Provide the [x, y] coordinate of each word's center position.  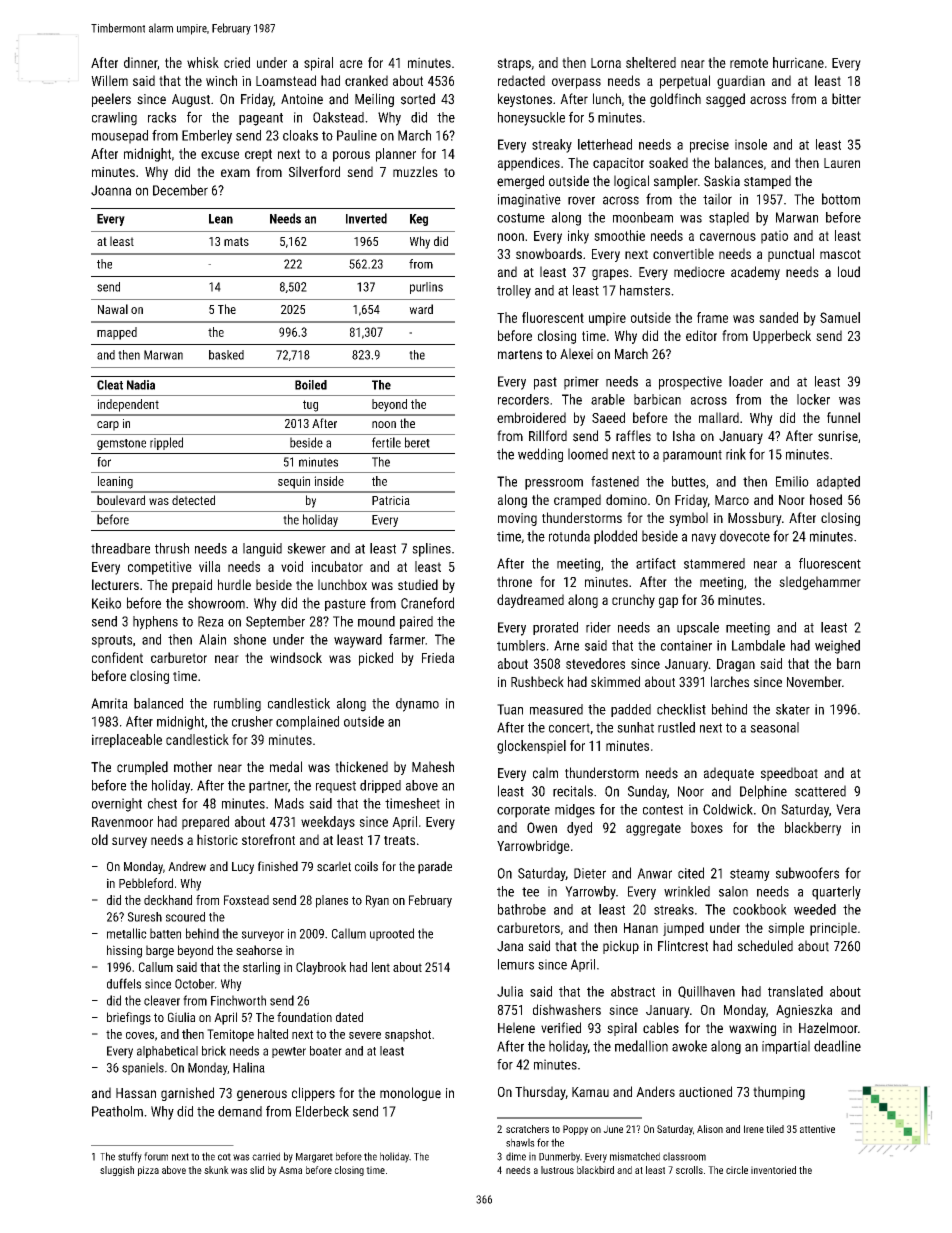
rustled [676, 727]
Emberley [207, 137]
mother [193, 767]
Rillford [548, 436]
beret [417, 442]
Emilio [792, 481]
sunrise [838, 436]
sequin [294, 482]
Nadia [141, 385]
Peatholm [117, 1111]
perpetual [685, 82]
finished [278, 866]
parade [435, 867]
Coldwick [728, 809]
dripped [380, 786]
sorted [418, 99]
